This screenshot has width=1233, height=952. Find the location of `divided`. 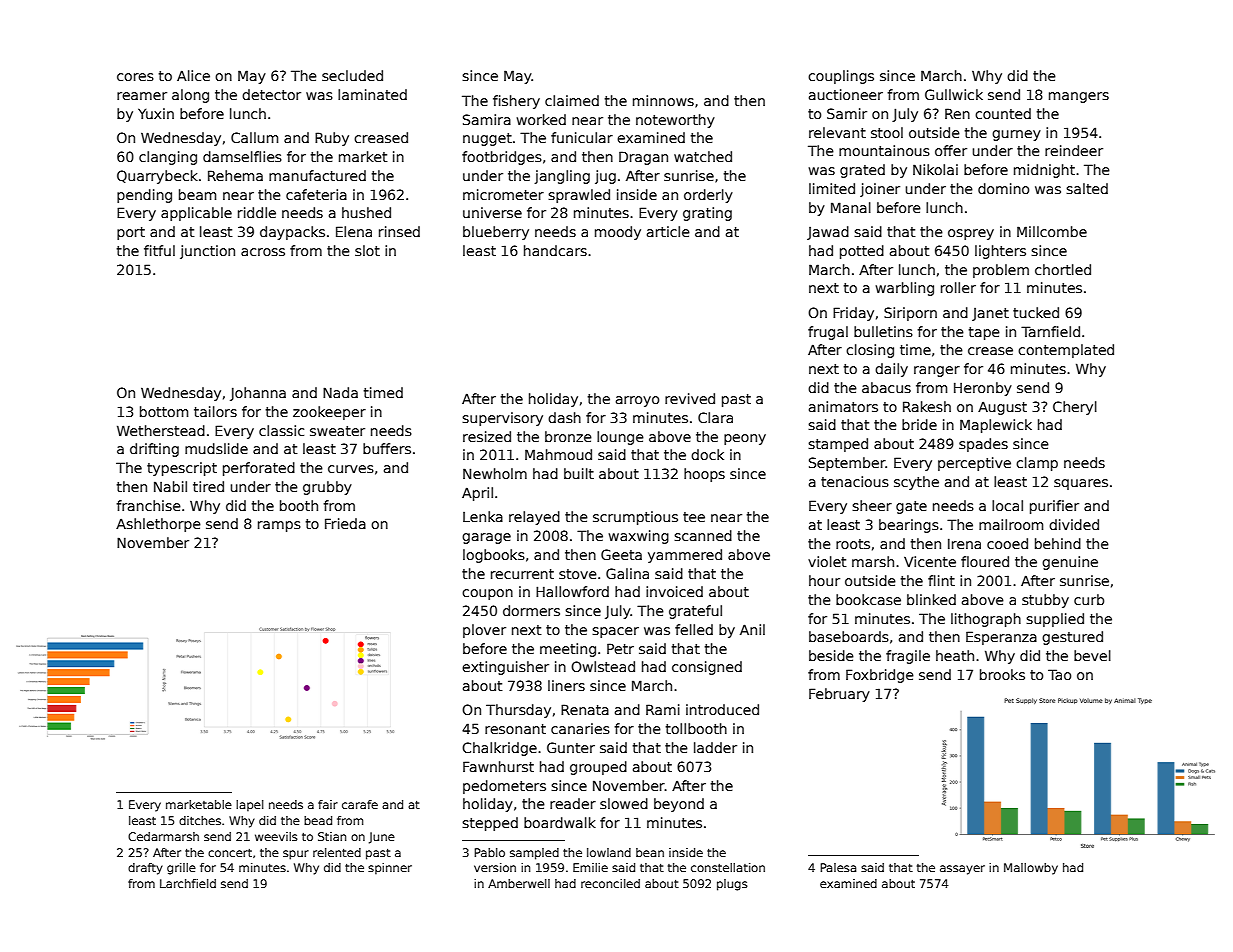

divided is located at coordinates (1074, 524).
